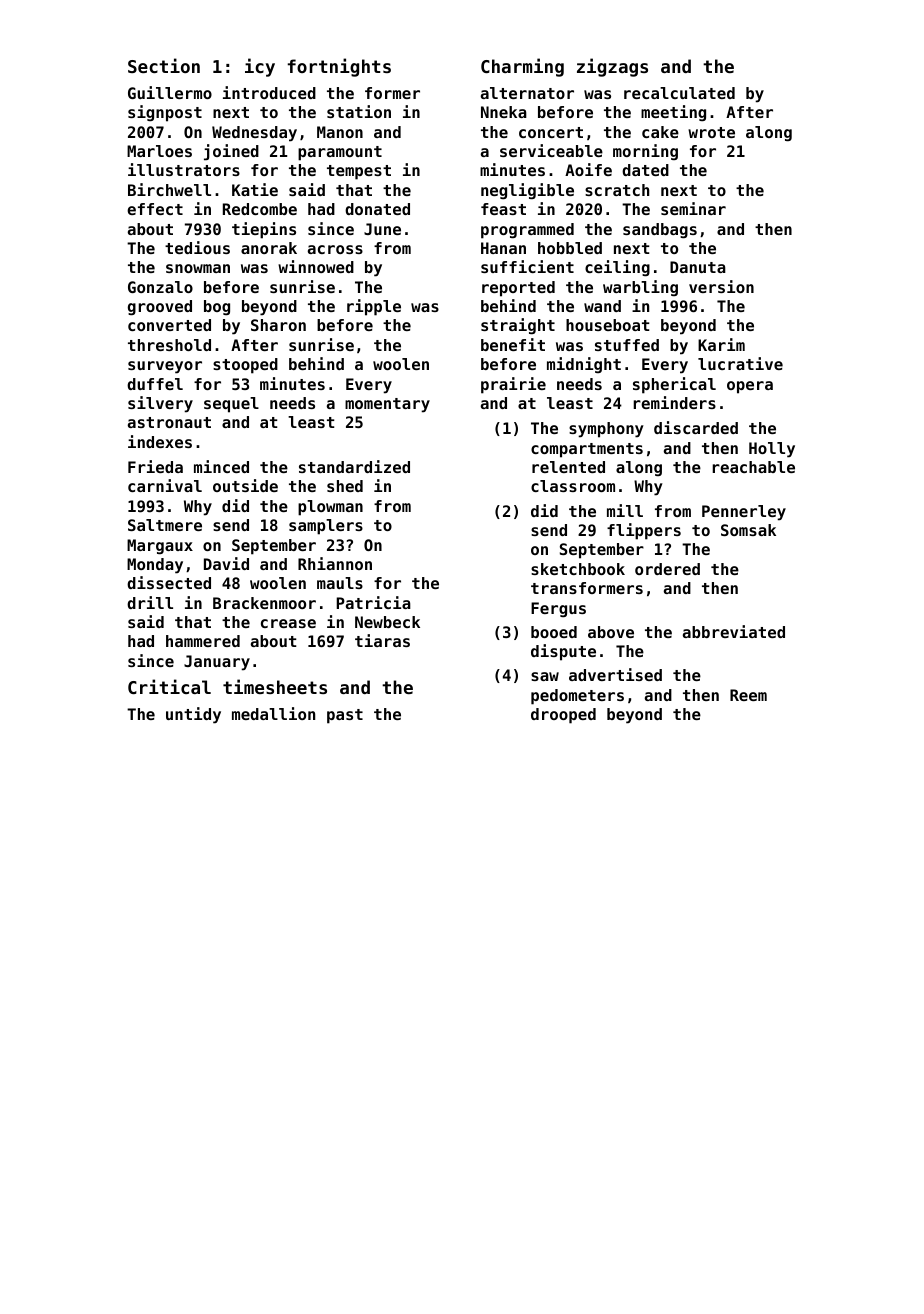  I want to click on meeting, so click(673, 113).
